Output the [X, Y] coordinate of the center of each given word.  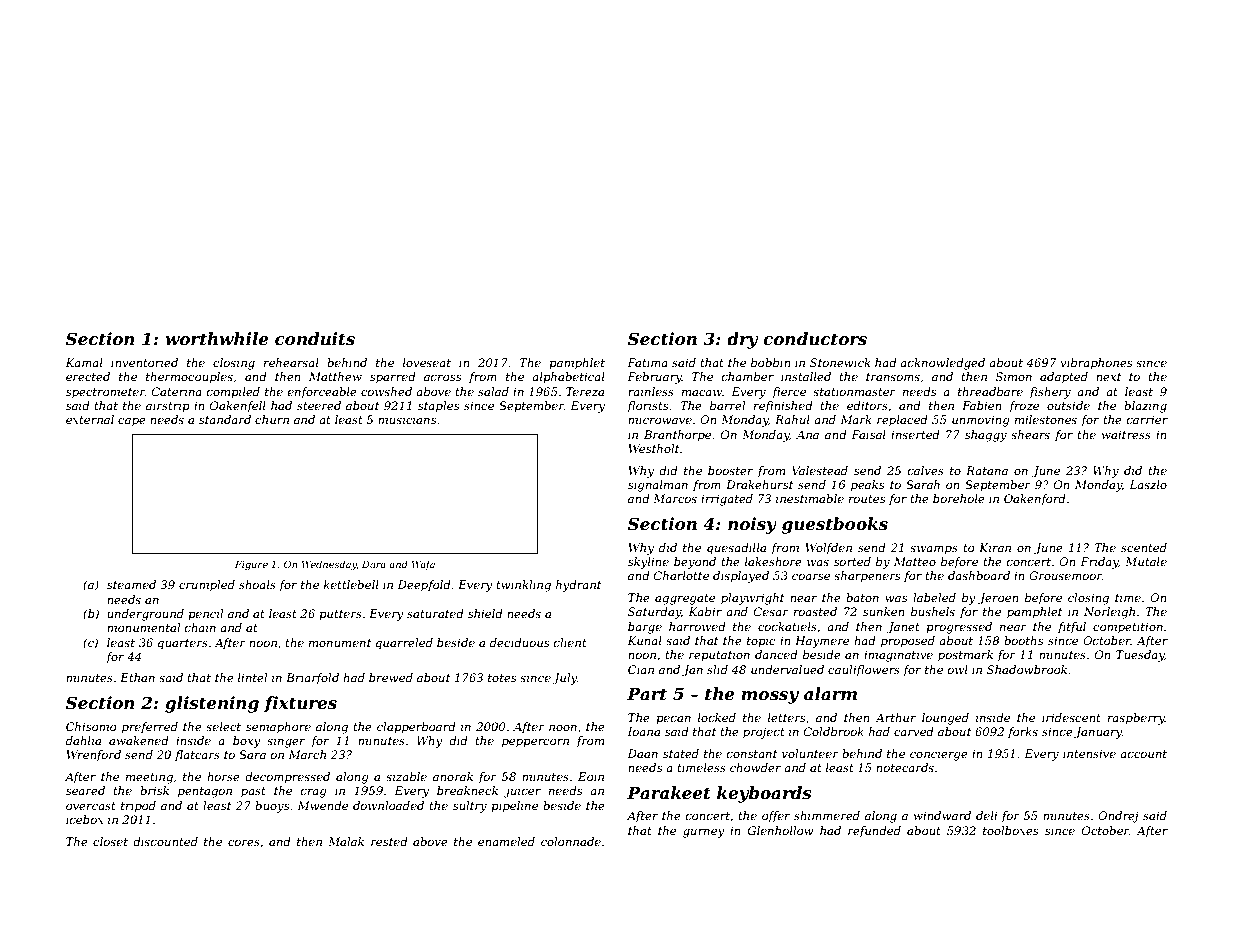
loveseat [427, 362]
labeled [934, 597]
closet [110, 841]
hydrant [578, 586]
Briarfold [312, 679]
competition [1128, 628]
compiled [233, 393]
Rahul [792, 419]
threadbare [990, 391]
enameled [506, 841]
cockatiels [787, 626]
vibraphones [1096, 364]
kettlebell [351, 584]
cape [132, 422]
